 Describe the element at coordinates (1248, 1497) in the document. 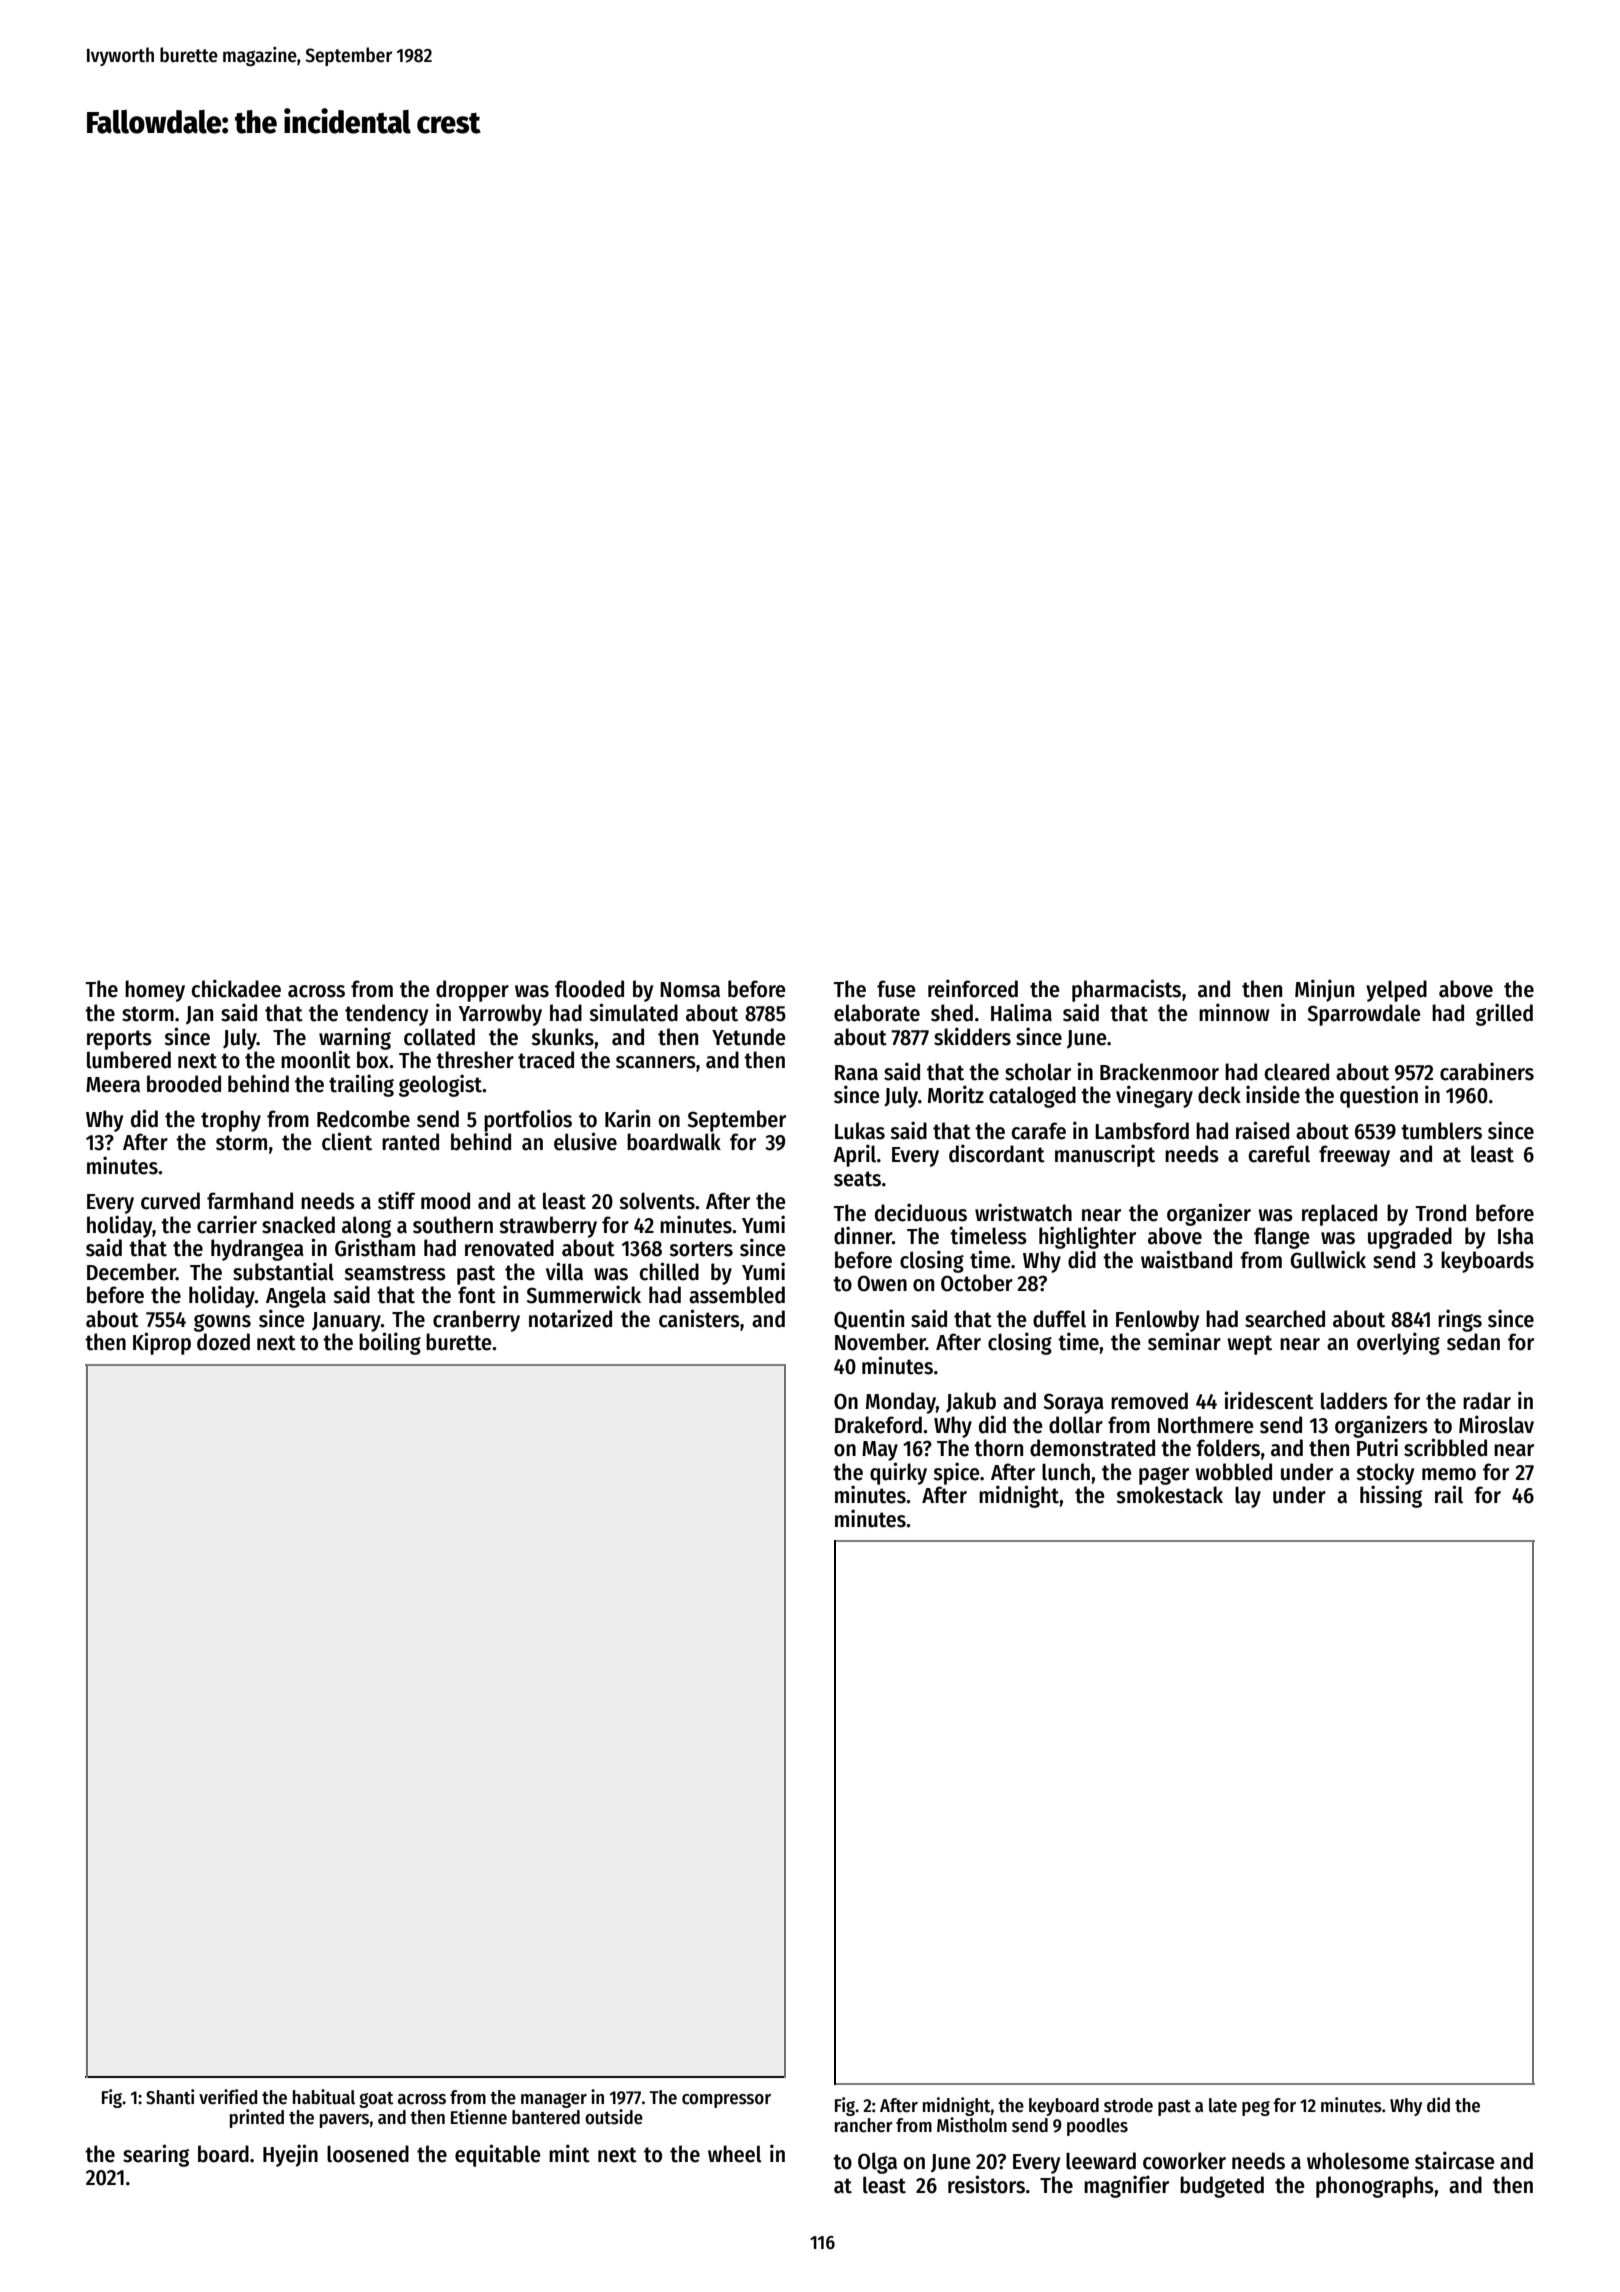

I see `lay` at that location.
